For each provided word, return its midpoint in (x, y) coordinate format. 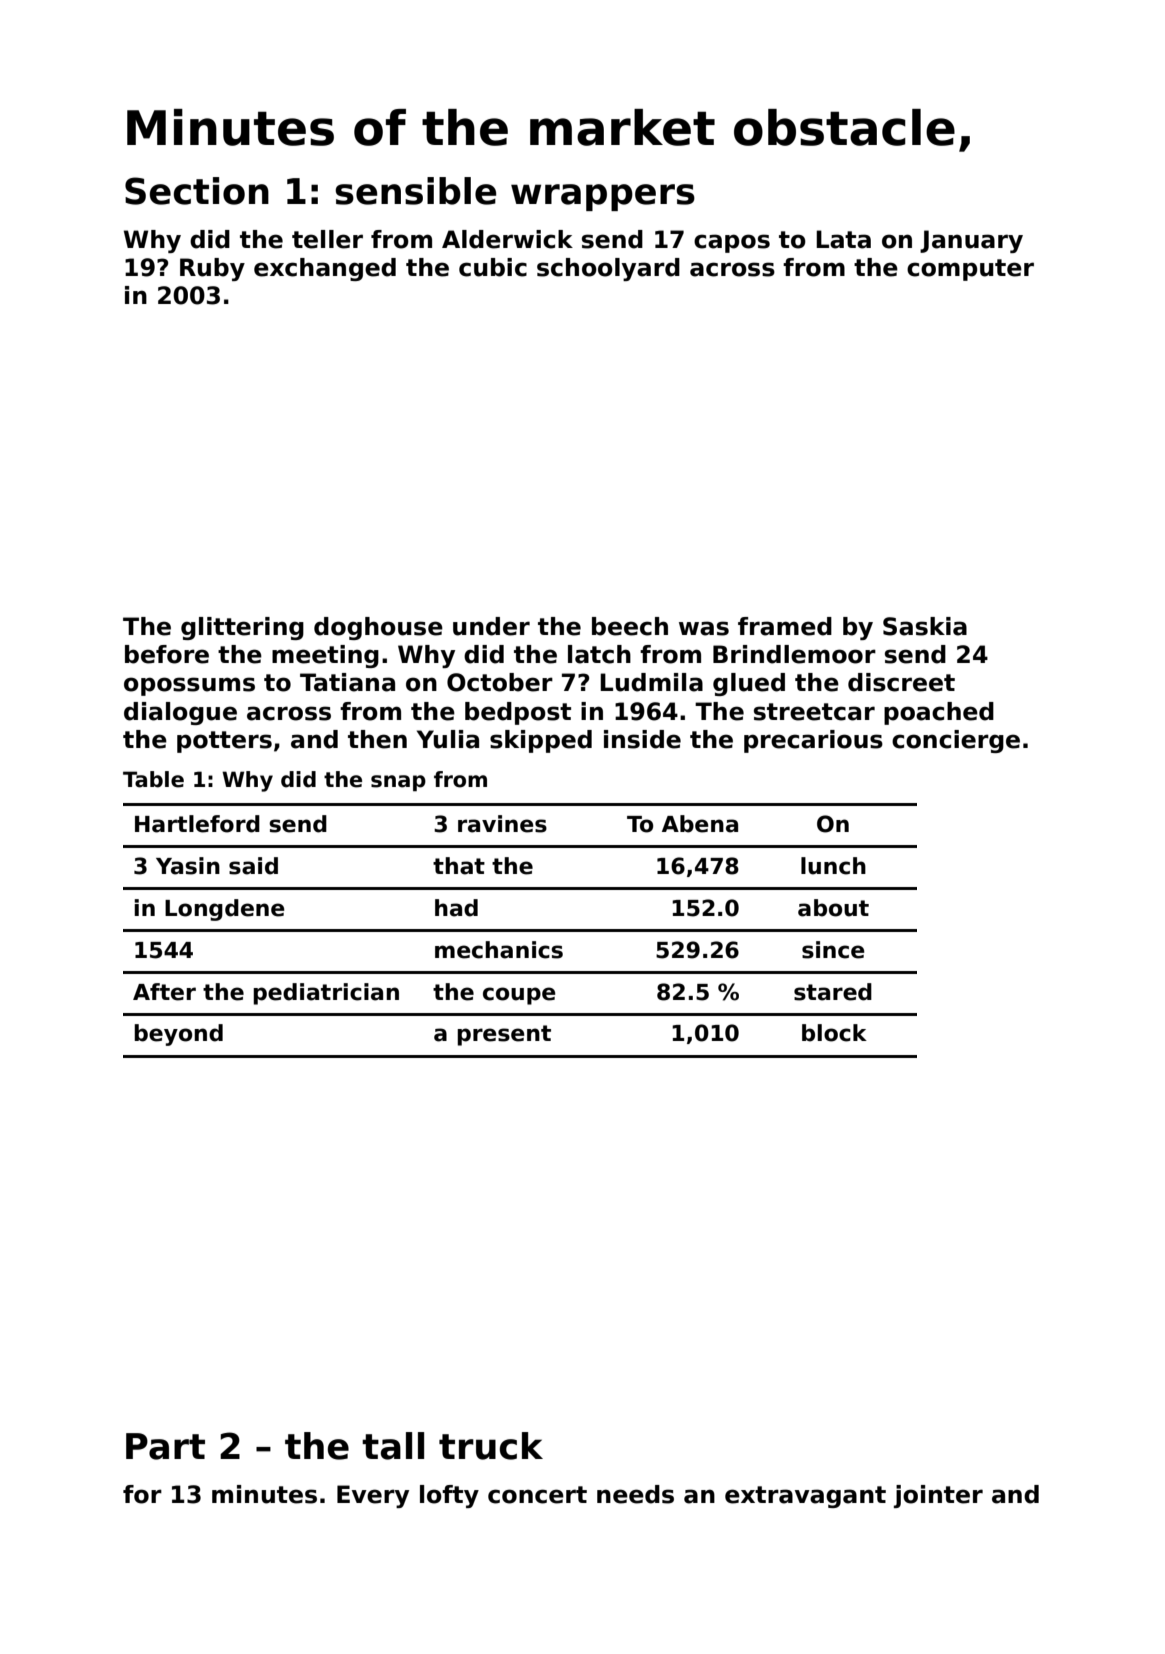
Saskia (925, 626)
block (834, 1033)
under (491, 626)
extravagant (805, 1497)
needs (635, 1494)
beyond (178, 1035)
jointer (938, 1496)
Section (197, 191)
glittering (242, 628)
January (971, 241)
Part (165, 1446)
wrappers (603, 197)
